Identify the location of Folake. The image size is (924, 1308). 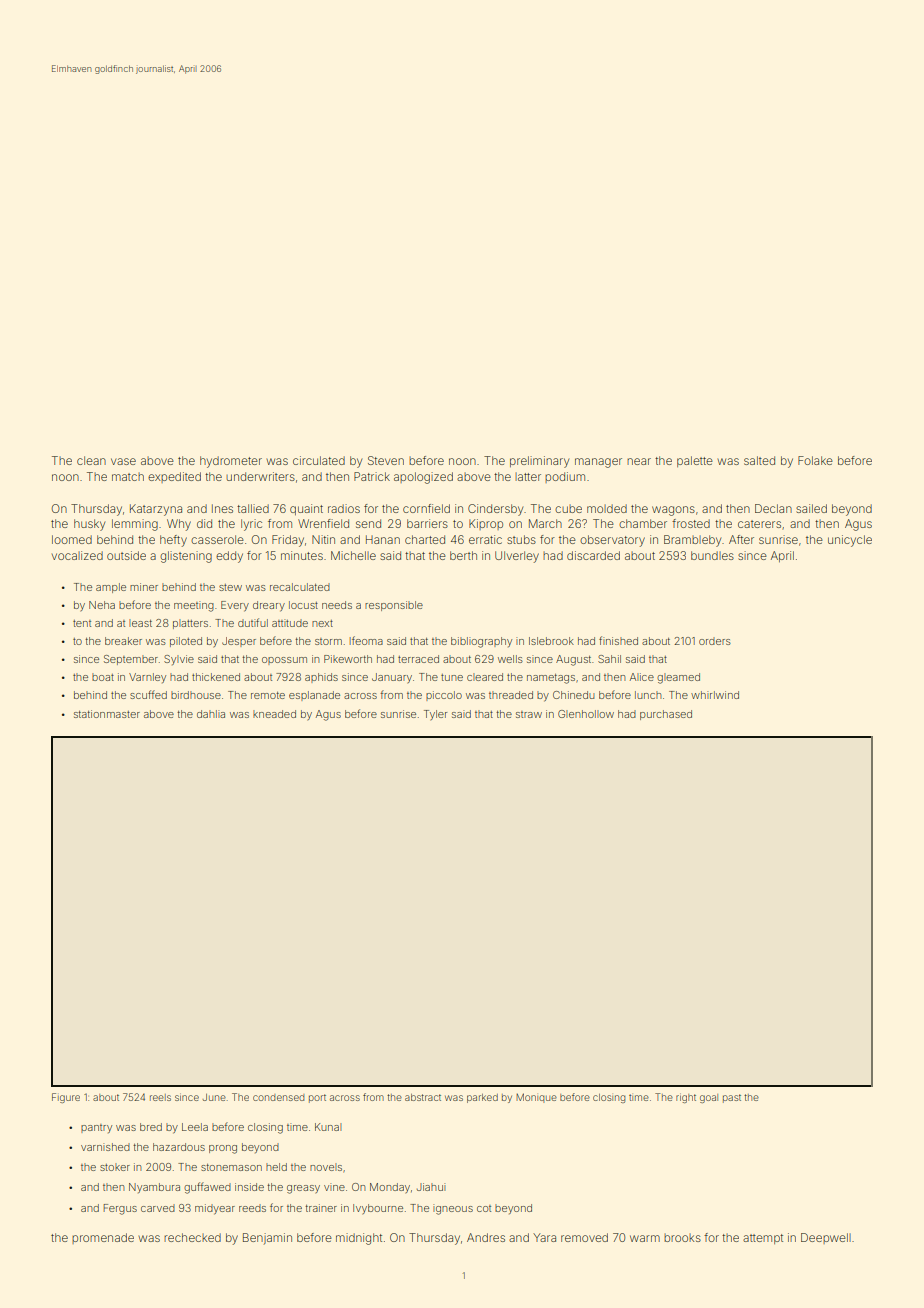
(815, 460).
